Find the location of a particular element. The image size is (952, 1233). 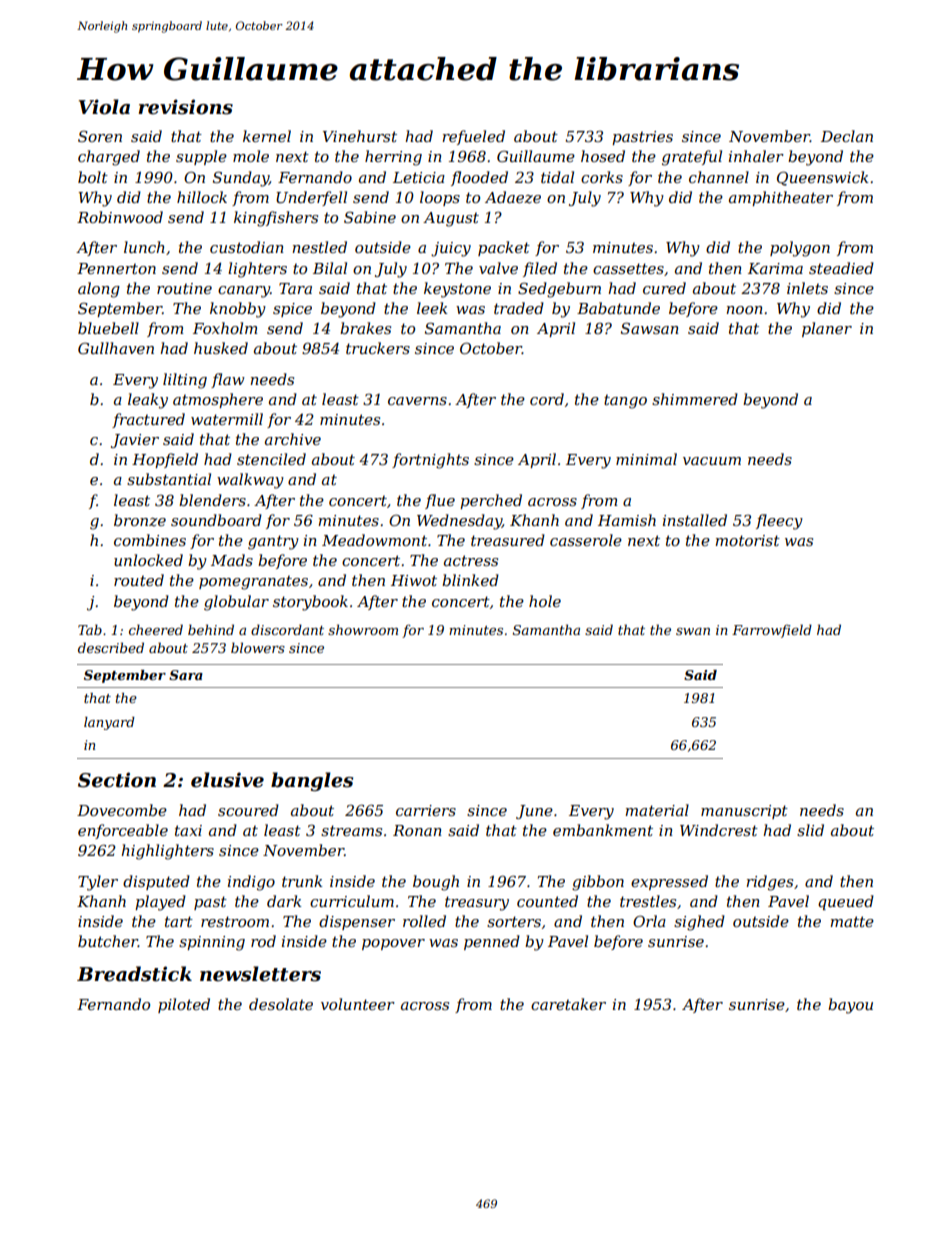

cassettes is located at coordinates (628, 268).
